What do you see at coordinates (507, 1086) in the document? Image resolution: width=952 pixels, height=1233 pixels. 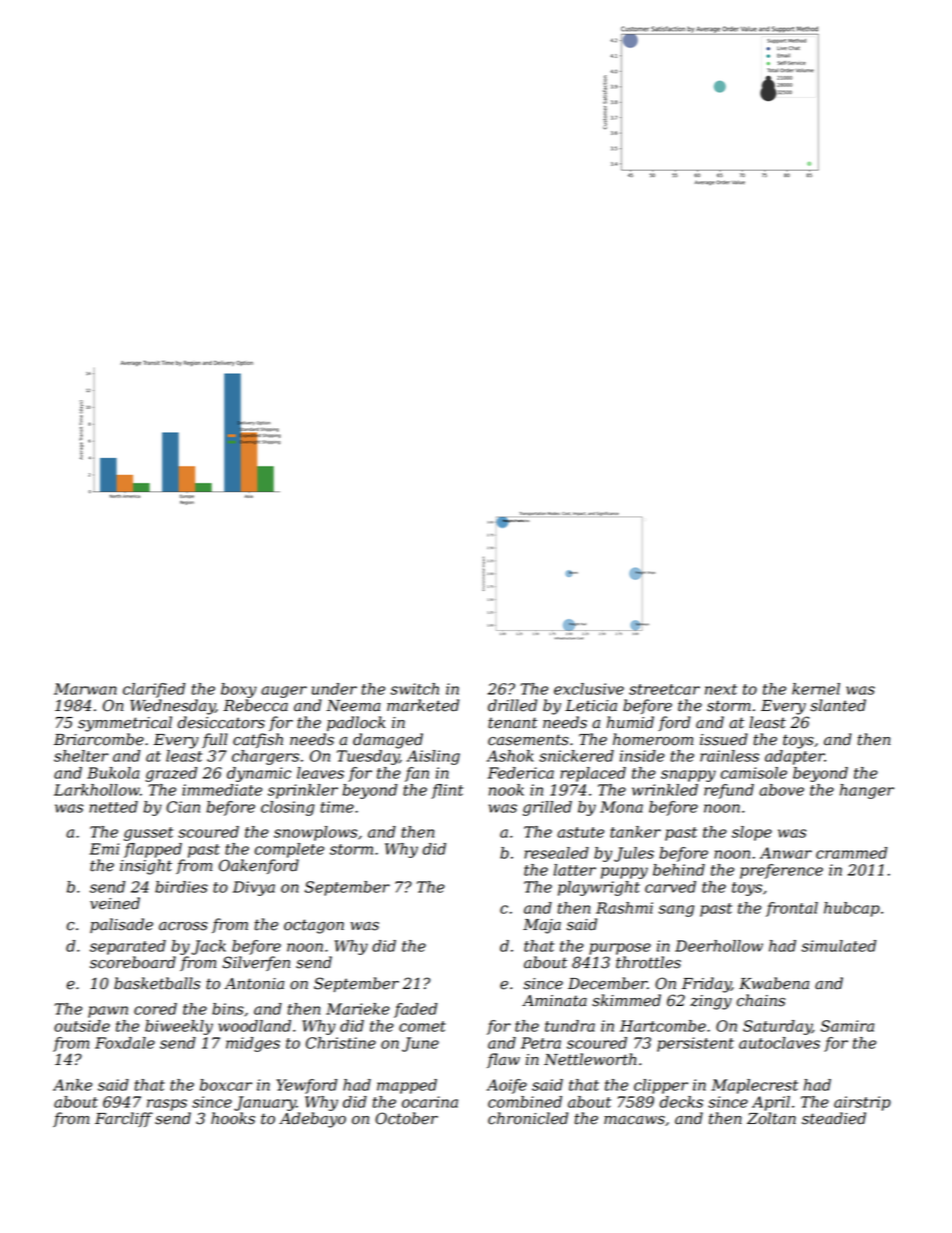 I see `Aoife` at bounding box center [507, 1086].
